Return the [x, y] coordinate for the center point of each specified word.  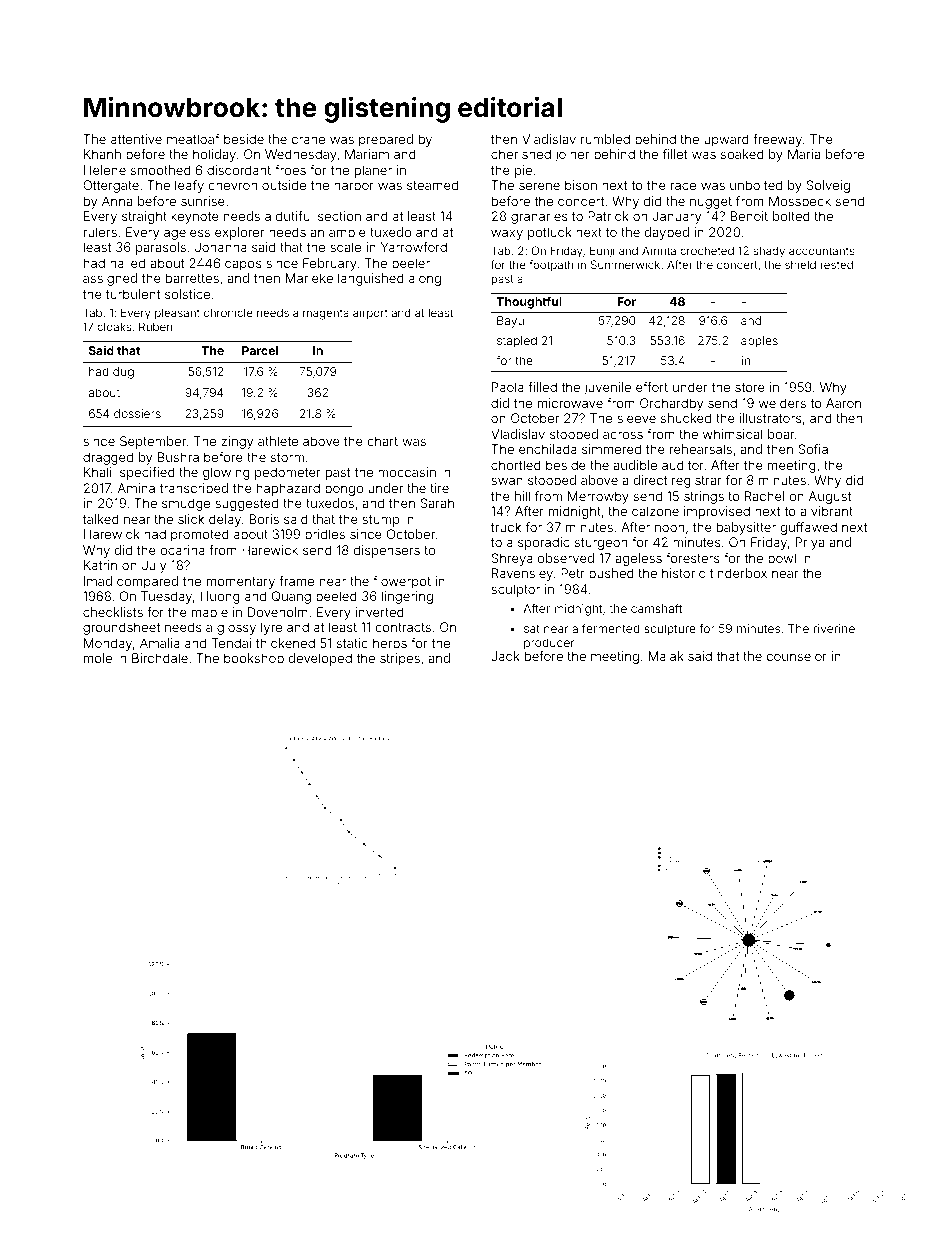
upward [726, 140]
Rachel [764, 496]
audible [635, 465]
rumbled [605, 139]
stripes [400, 659]
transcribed [194, 488]
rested [836, 264]
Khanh [102, 154]
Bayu [510, 322]
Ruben [155, 326]
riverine [834, 628]
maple [210, 613]
